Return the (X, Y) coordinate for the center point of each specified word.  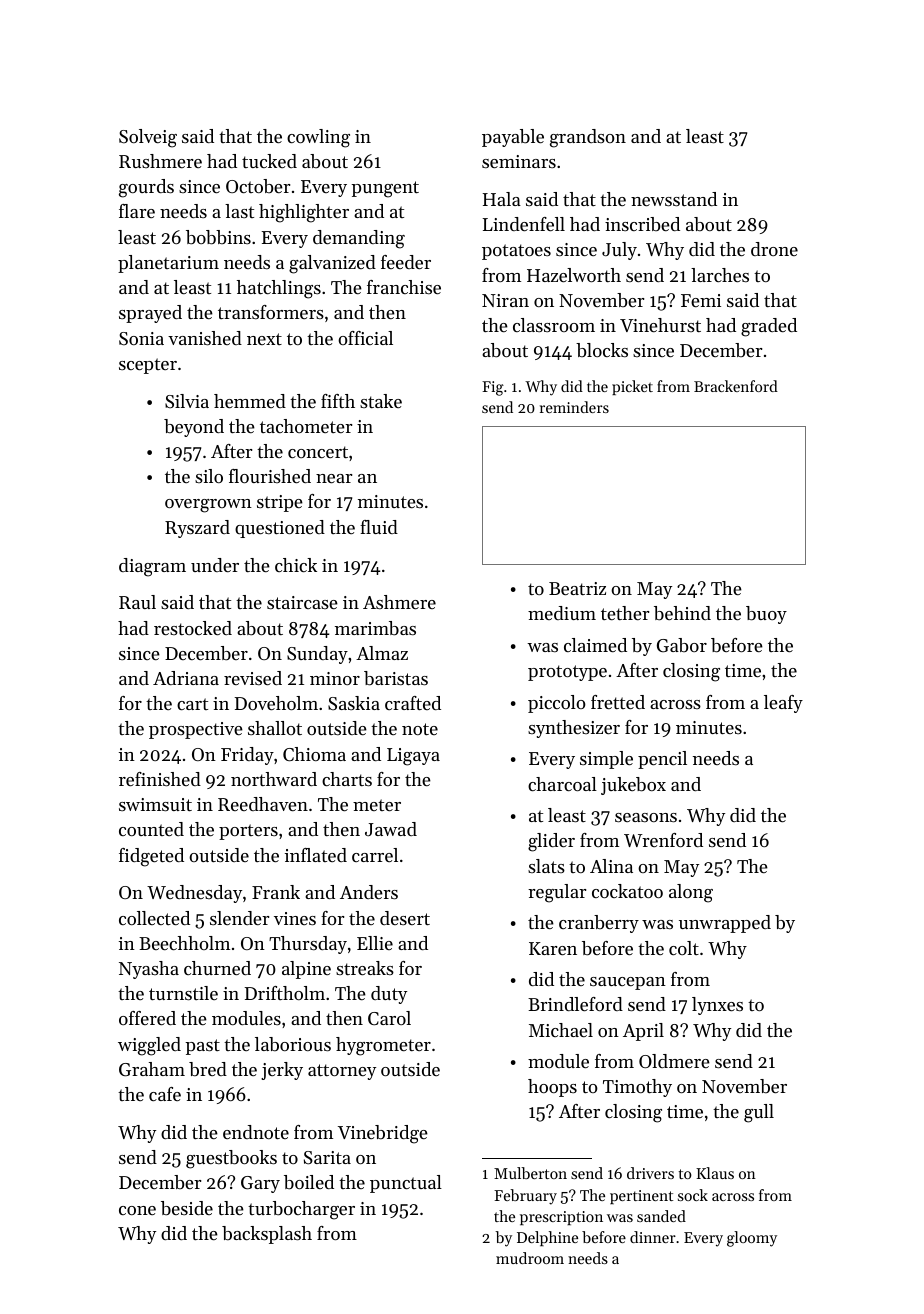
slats (546, 866)
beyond (194, 428)
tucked (269, 161)
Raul (137, 602)
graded (769, 327)
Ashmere (399, 602)
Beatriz (577, 588)
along (691, 893)
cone (137, 1210)
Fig (493, 388)
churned (217, 968)
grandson (588, 138)
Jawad (391, 829)
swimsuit (155, 804)
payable (513, 138)
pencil (662, 760)
